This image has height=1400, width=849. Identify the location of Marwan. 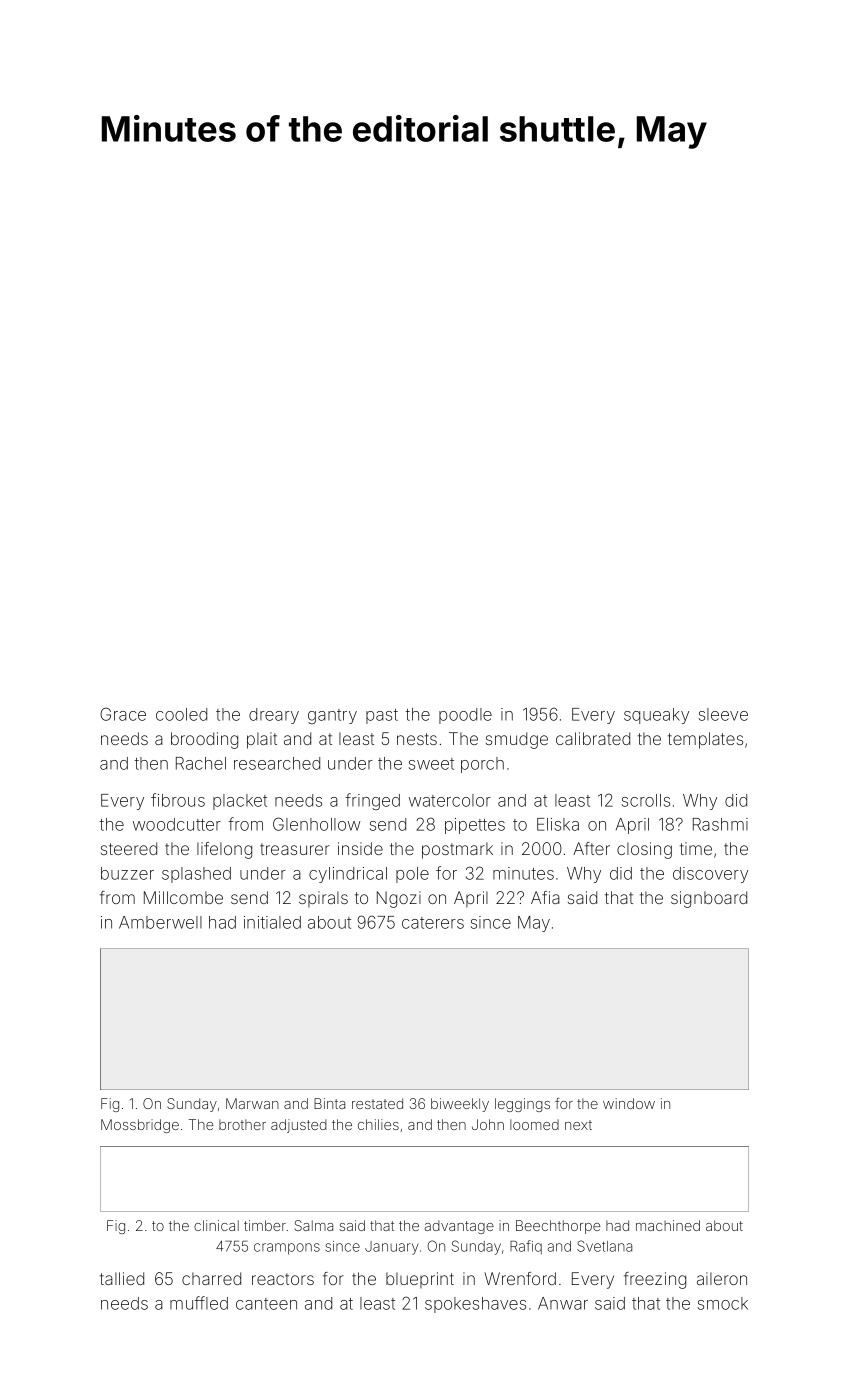
(252, 1103).
